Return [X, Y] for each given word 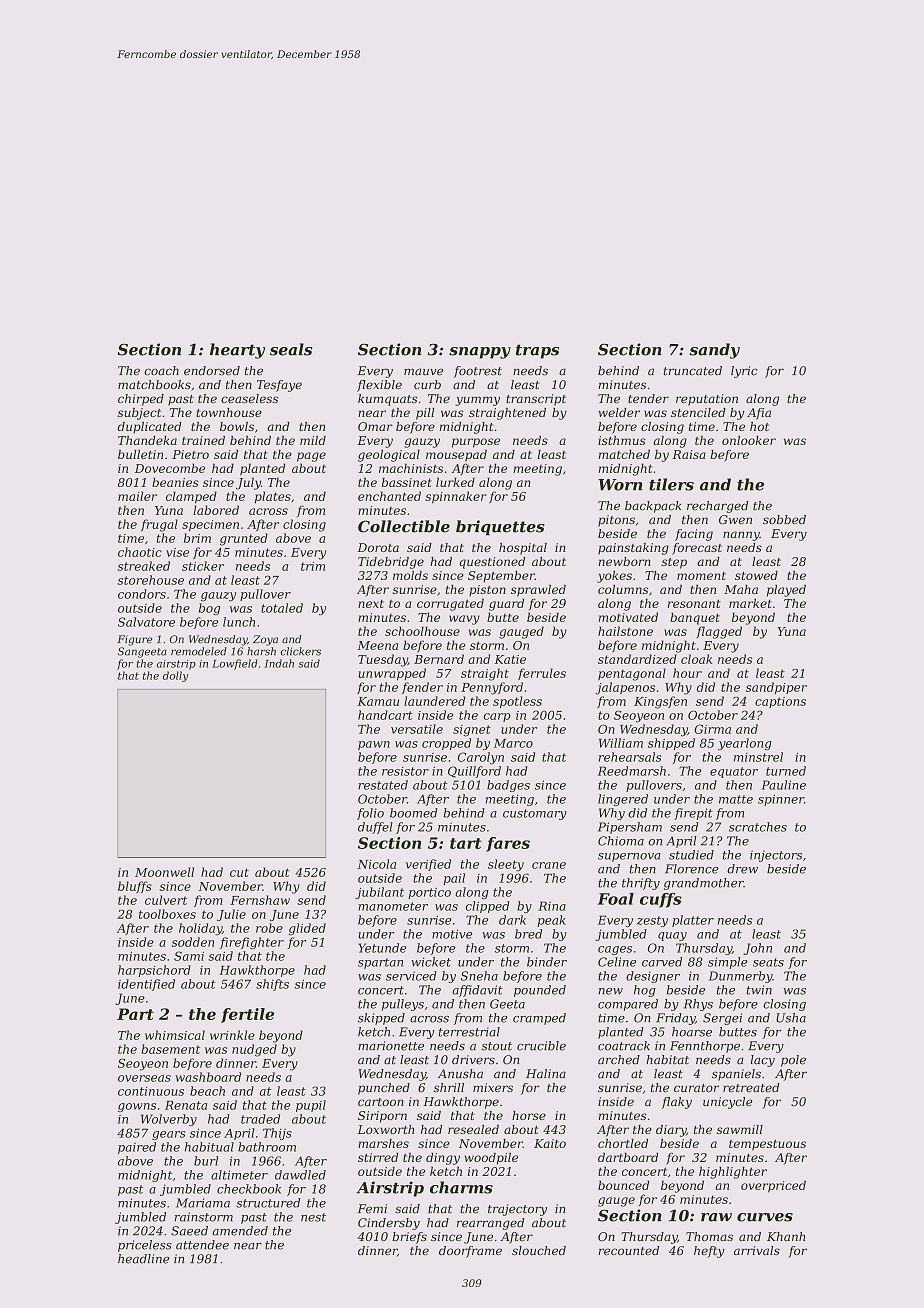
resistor [405, 771]
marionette [391, 1046]
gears [169, 1135]
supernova [629, 857]
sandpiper [776, 688]
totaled [282, 608]
